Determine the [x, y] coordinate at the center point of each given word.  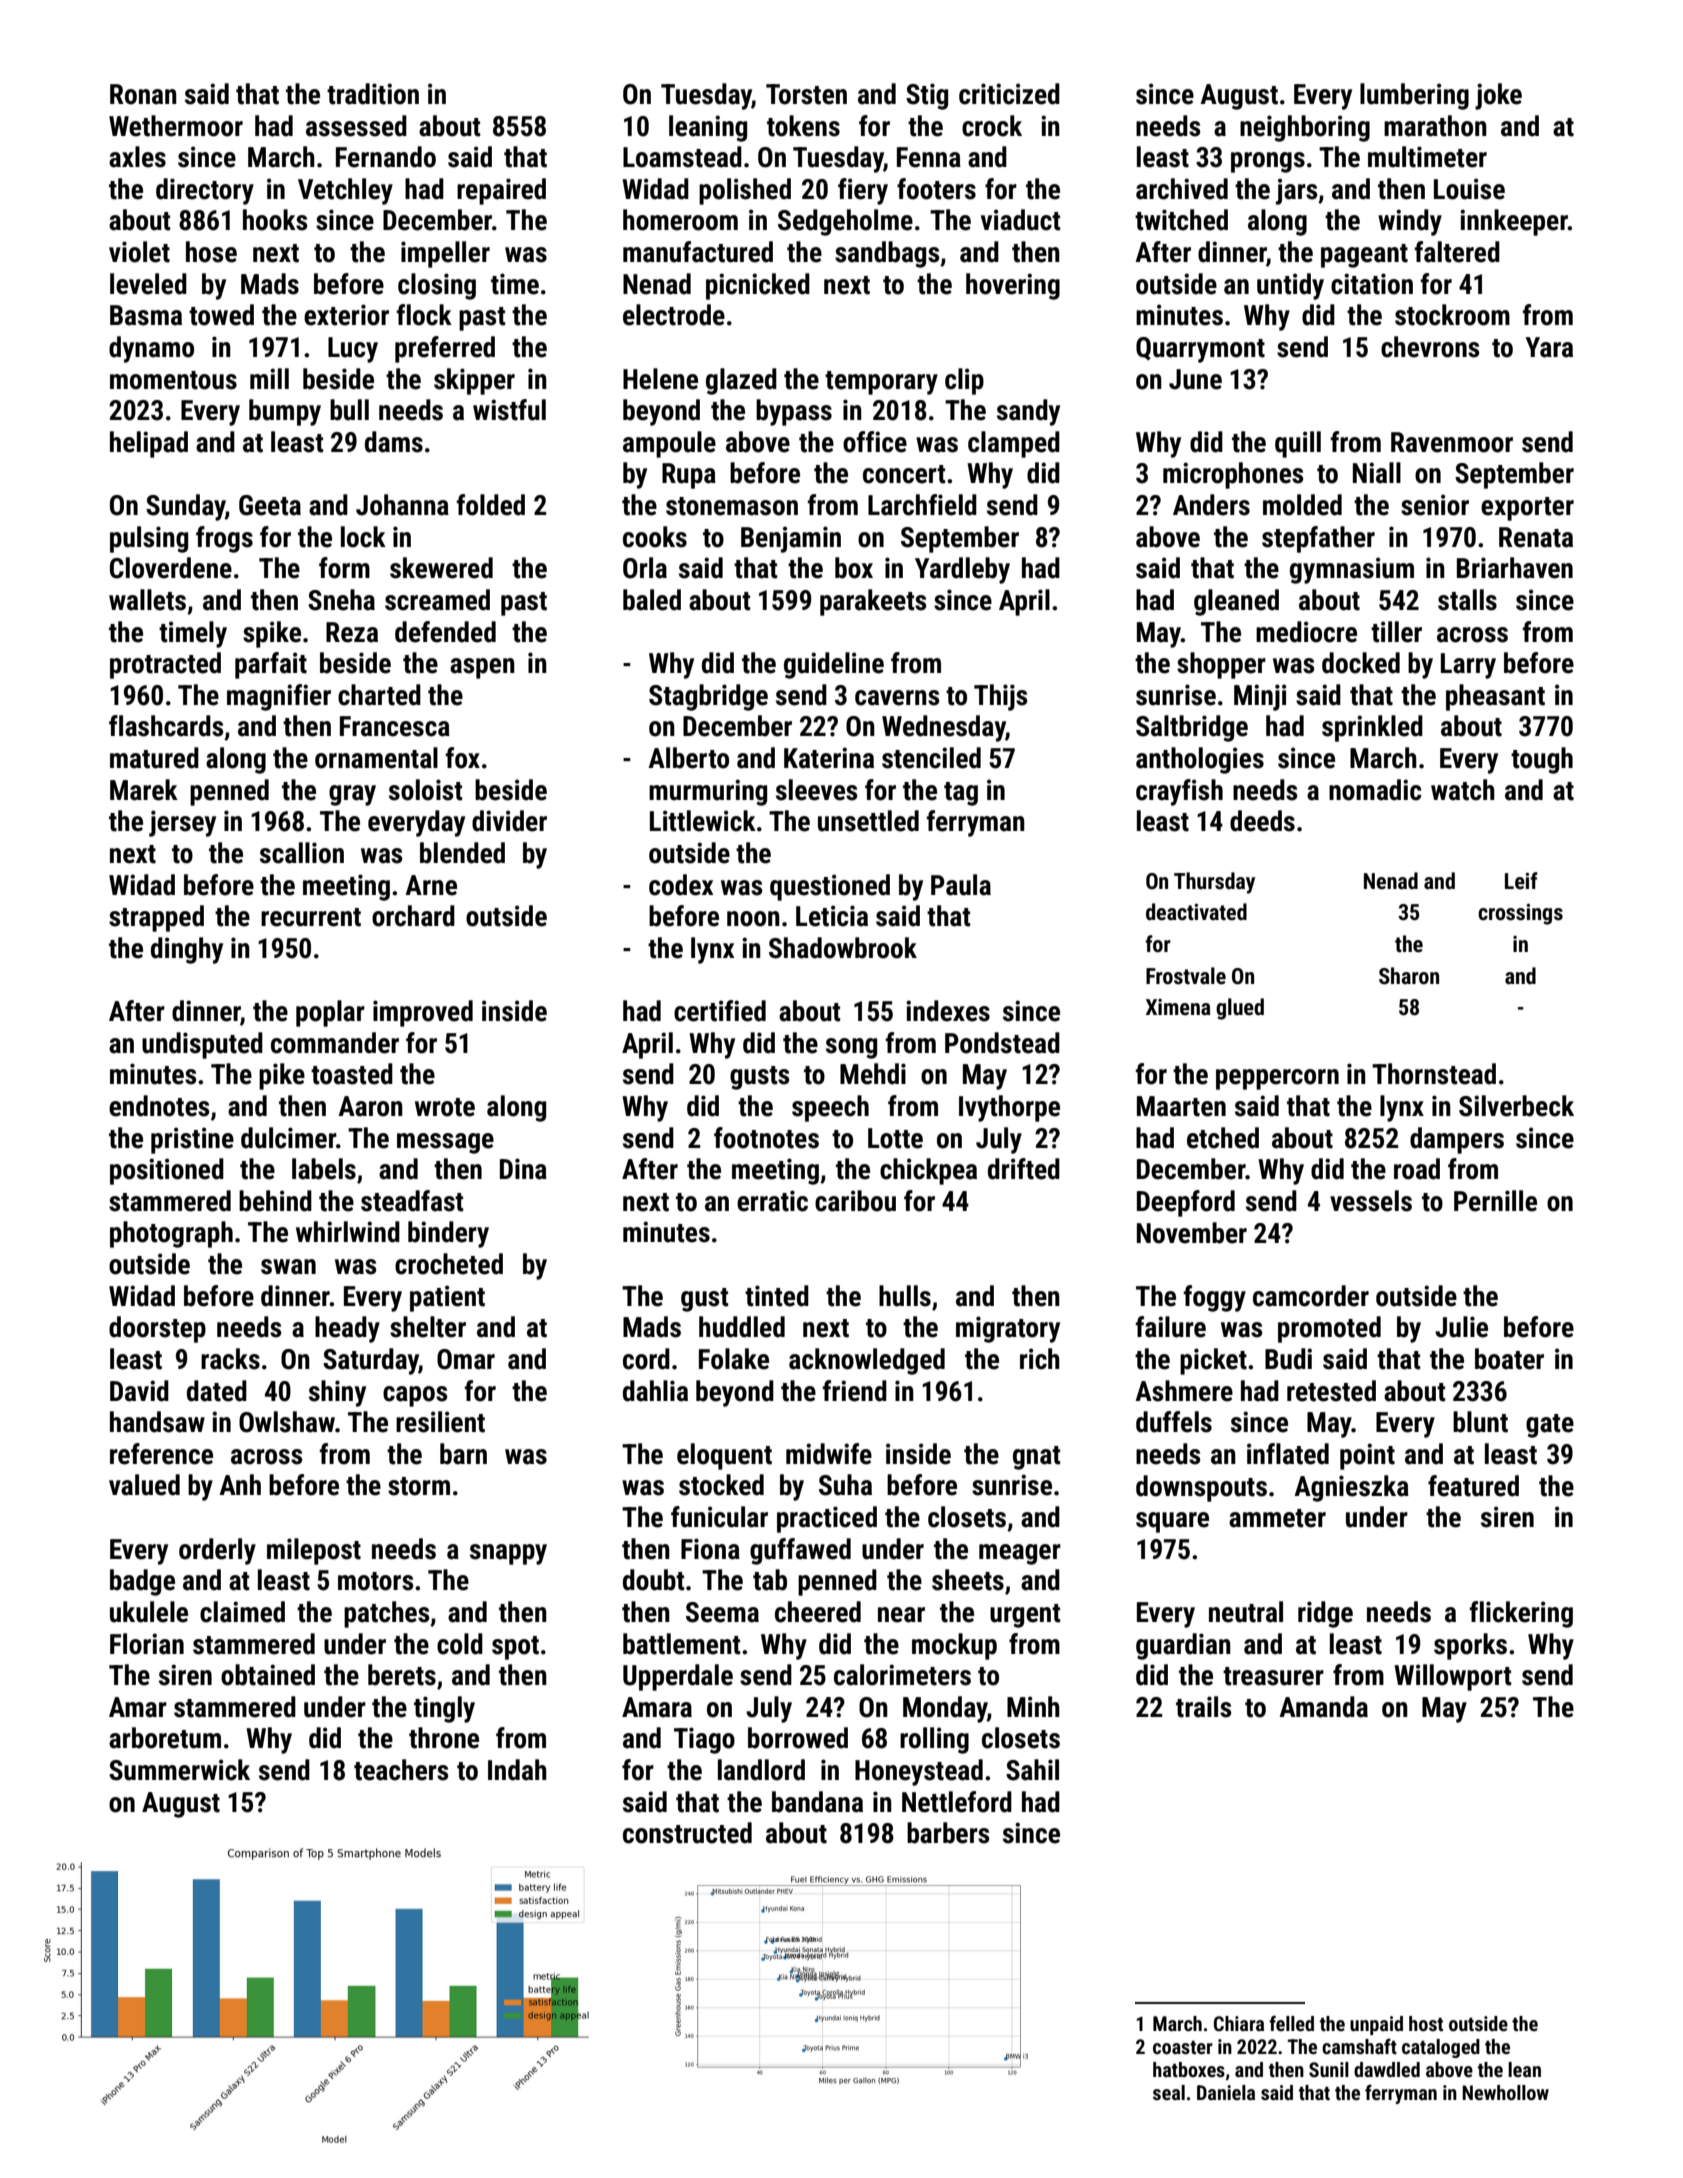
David [139, 1391]
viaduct [1020, 220]
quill [1298, 444]
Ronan [143, 94]
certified [720, 1011]
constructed [687, 1833]
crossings [1520, 914]
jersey [182, 823]
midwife [829, 1454]
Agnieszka [1351, 1488]
